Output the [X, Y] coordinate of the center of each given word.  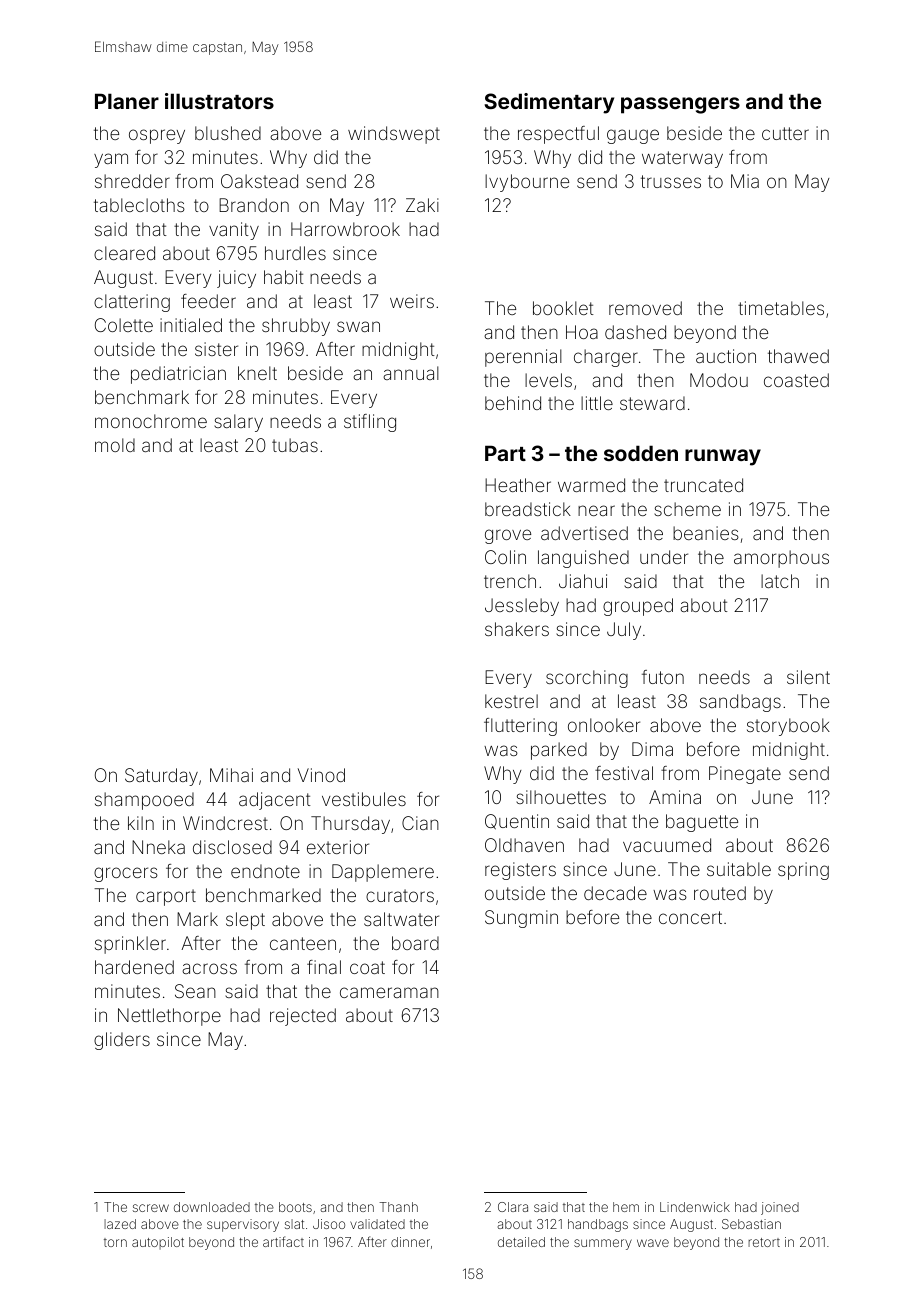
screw [151, 1208]
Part [505, 453]
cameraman [389, 992]
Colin [505, 557]
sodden [641, 453]
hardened [134, 967]
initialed [191, 325]
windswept [394, 135]
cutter [785, 133]
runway [723, 457]
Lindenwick [695, 1207]
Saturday [161, 777]
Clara [513, 1207]
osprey [157, 136]
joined [780, 1208]
